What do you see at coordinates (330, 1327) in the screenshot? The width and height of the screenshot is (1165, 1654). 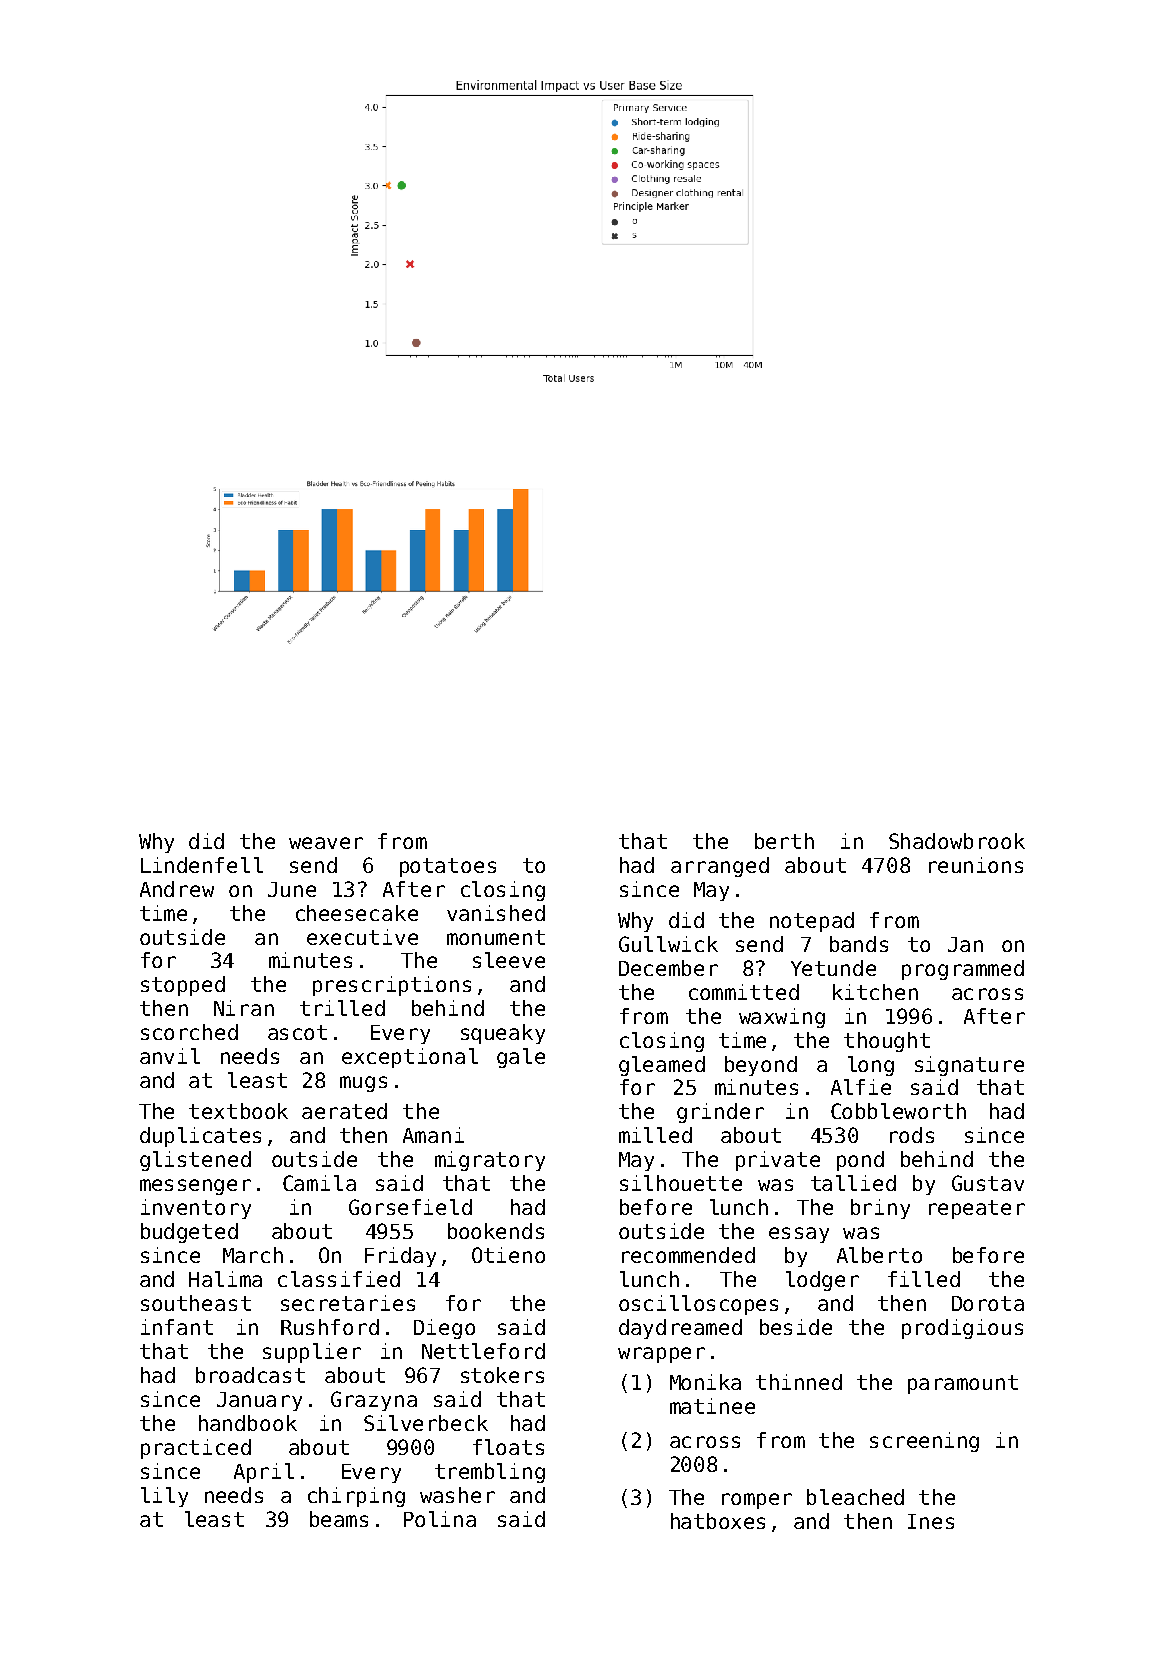 I see `Rushford` at bounding box center [330, 1327].
